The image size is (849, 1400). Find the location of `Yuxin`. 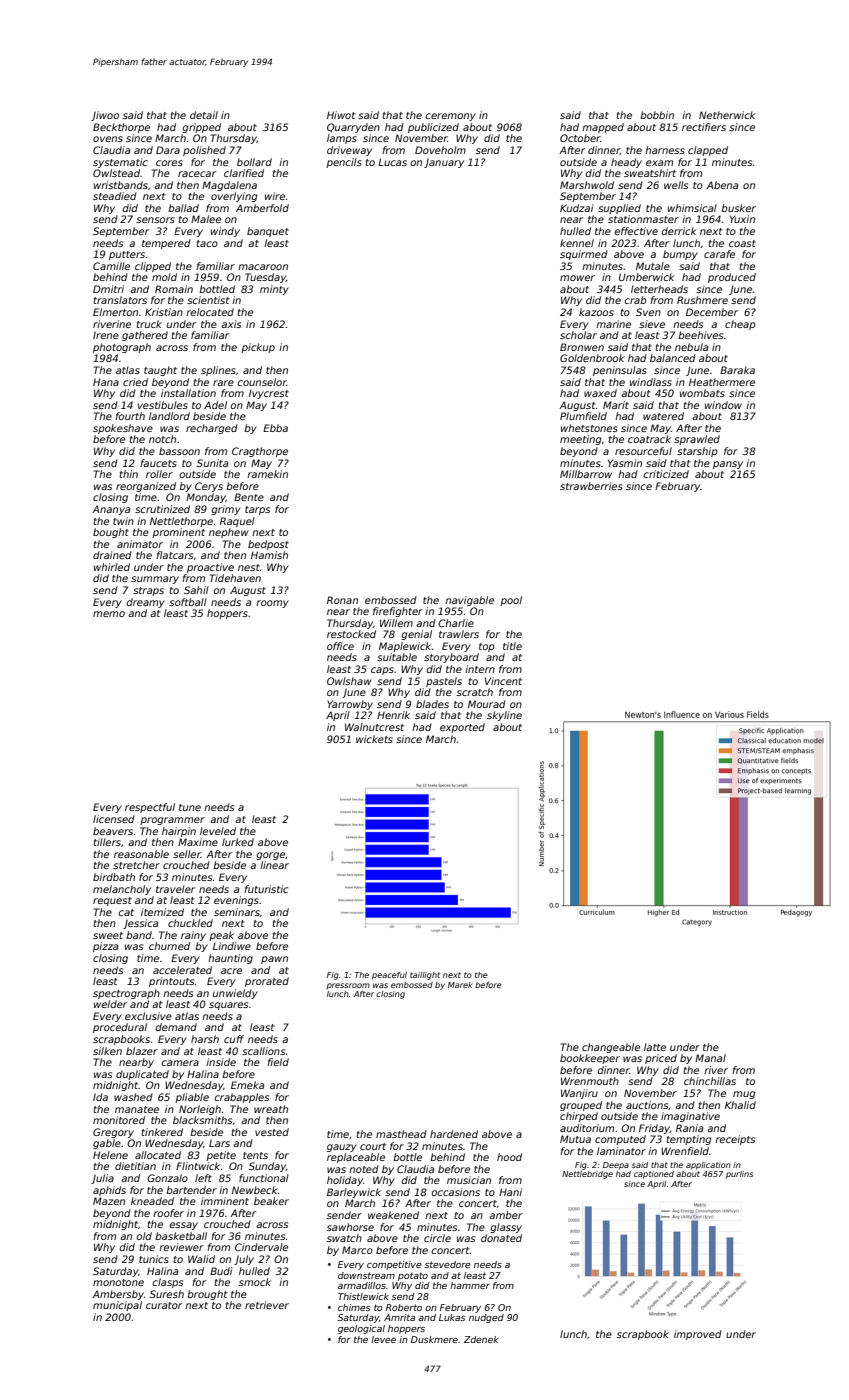

Yuxin is located at coordinates (742, 219).
